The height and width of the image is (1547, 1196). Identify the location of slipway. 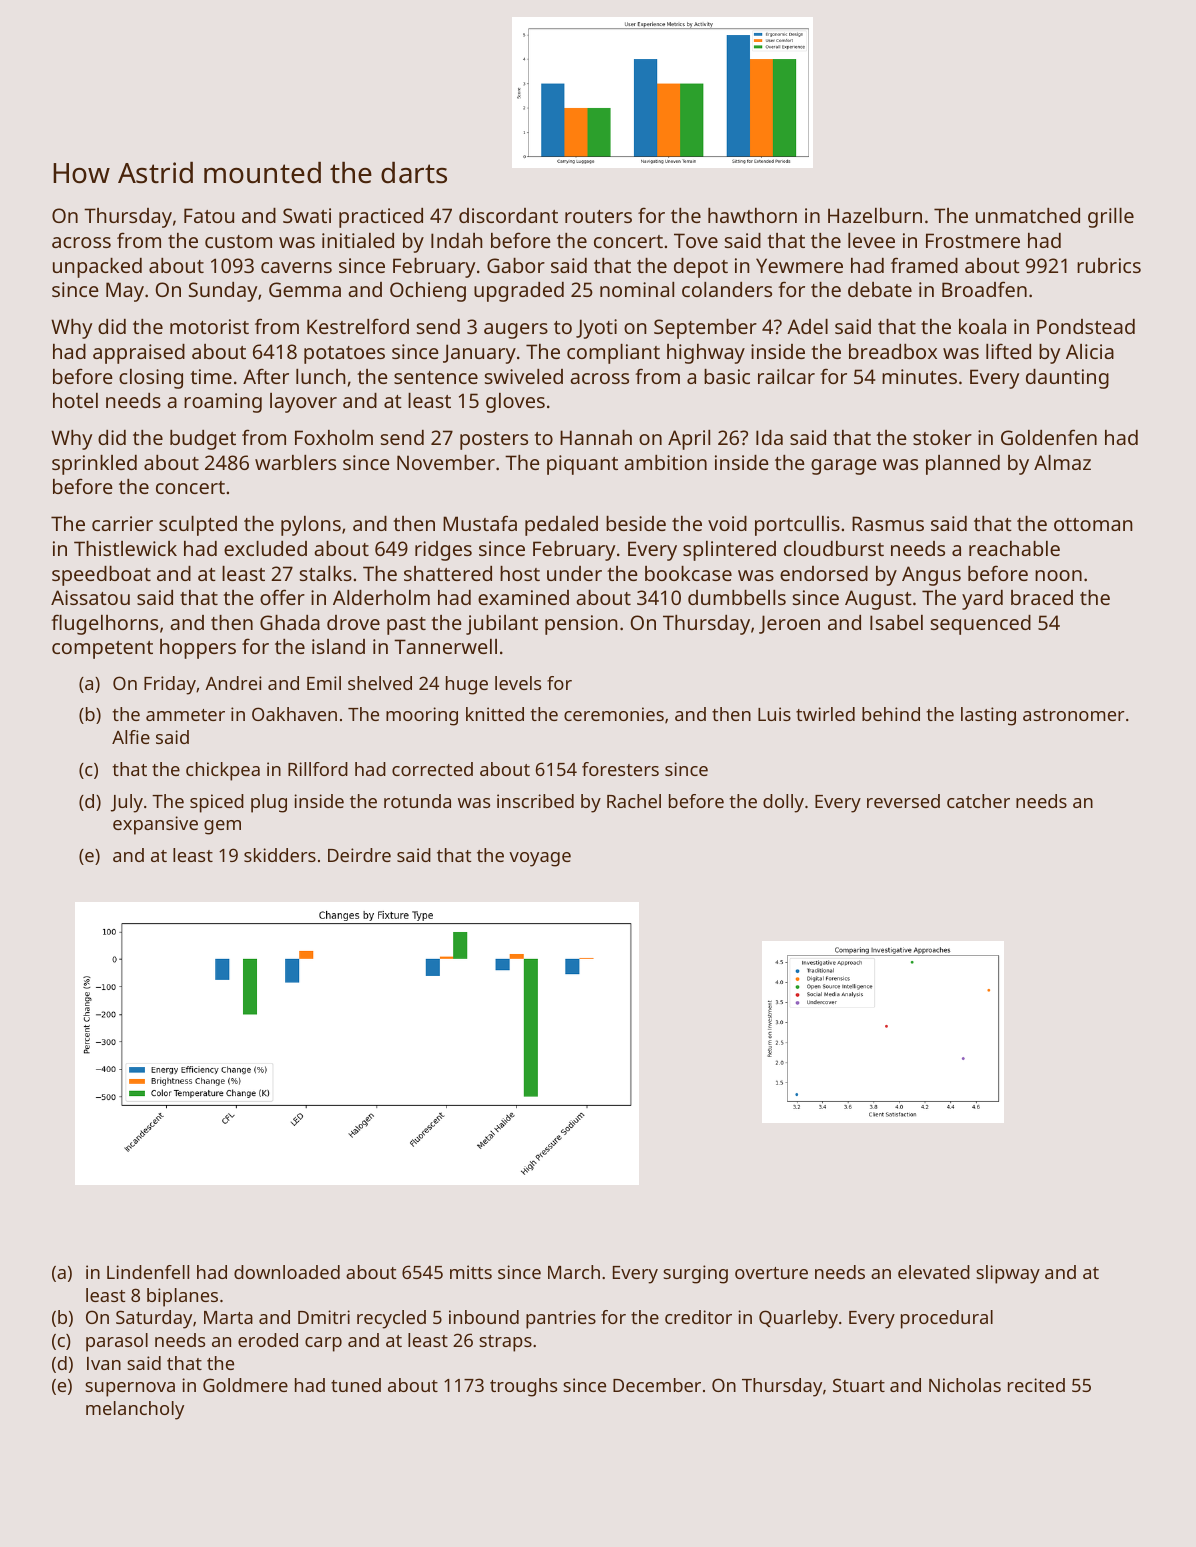
(1008, 1274).
